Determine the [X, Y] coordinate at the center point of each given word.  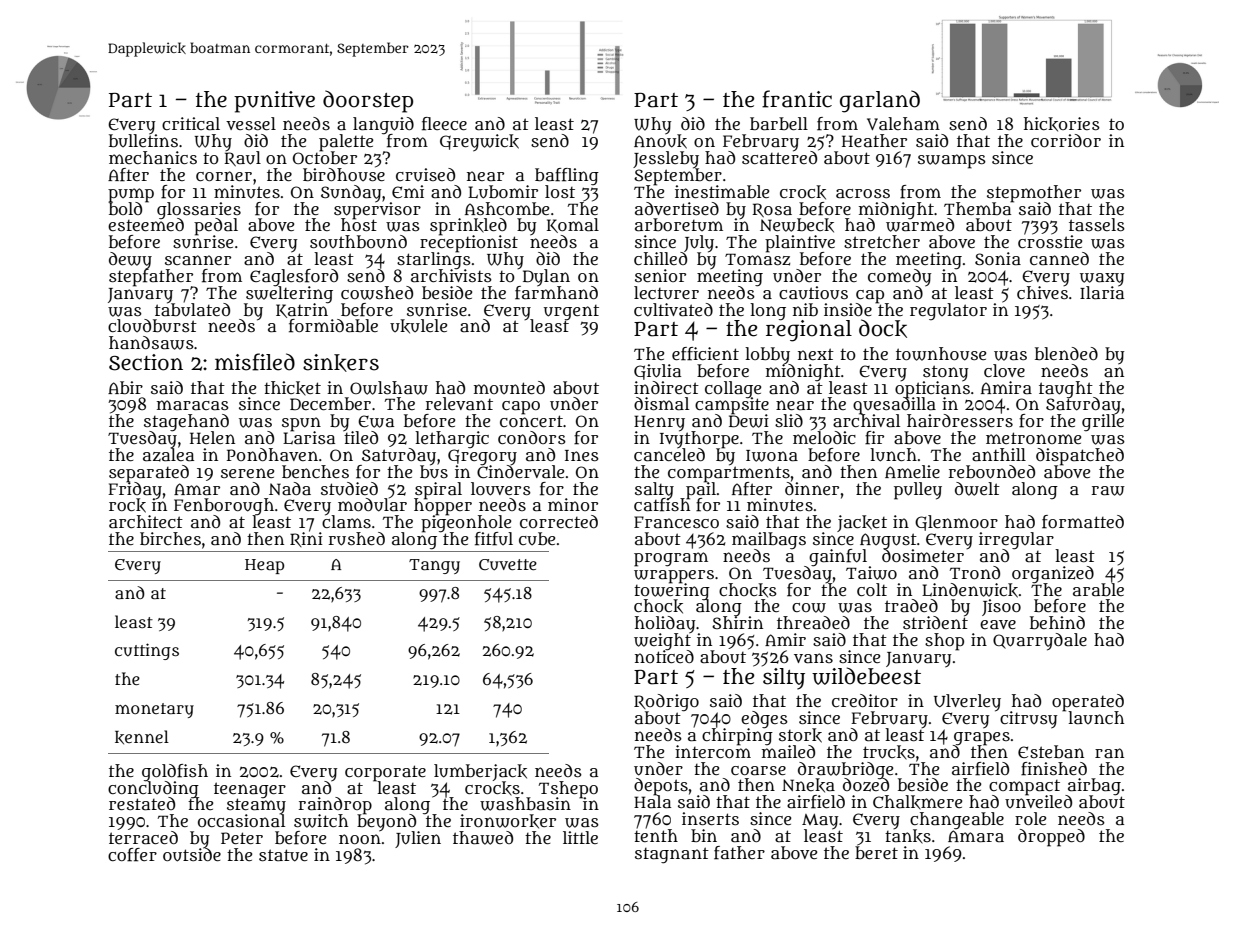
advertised [677, 208]
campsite [732, 406]
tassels [1097, 224]
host [359, 225]
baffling [567, 176]
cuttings [147, 651]
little [580, 837]
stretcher [882, 241]
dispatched [1080, 456]
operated [1088, 702]
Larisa [309, 438]
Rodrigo [666, 703]
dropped [1051, 838]
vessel [251, 123]
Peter [242, 838]
